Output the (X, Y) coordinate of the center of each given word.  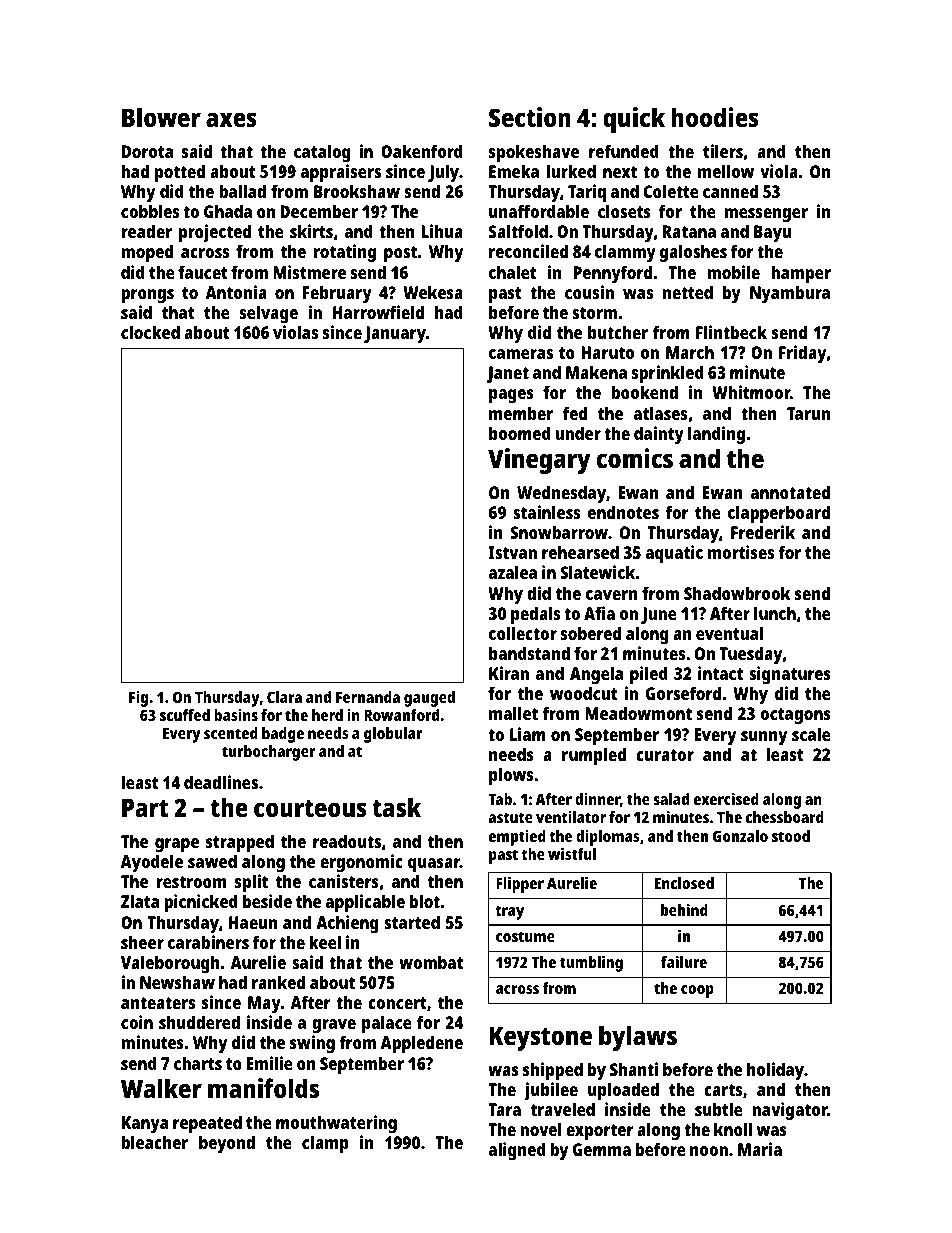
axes (231, 119)
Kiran (509, 673)
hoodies (715, 117)
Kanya (145, 1124)
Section (530, 117)
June (659, 615)
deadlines (221, 782)
